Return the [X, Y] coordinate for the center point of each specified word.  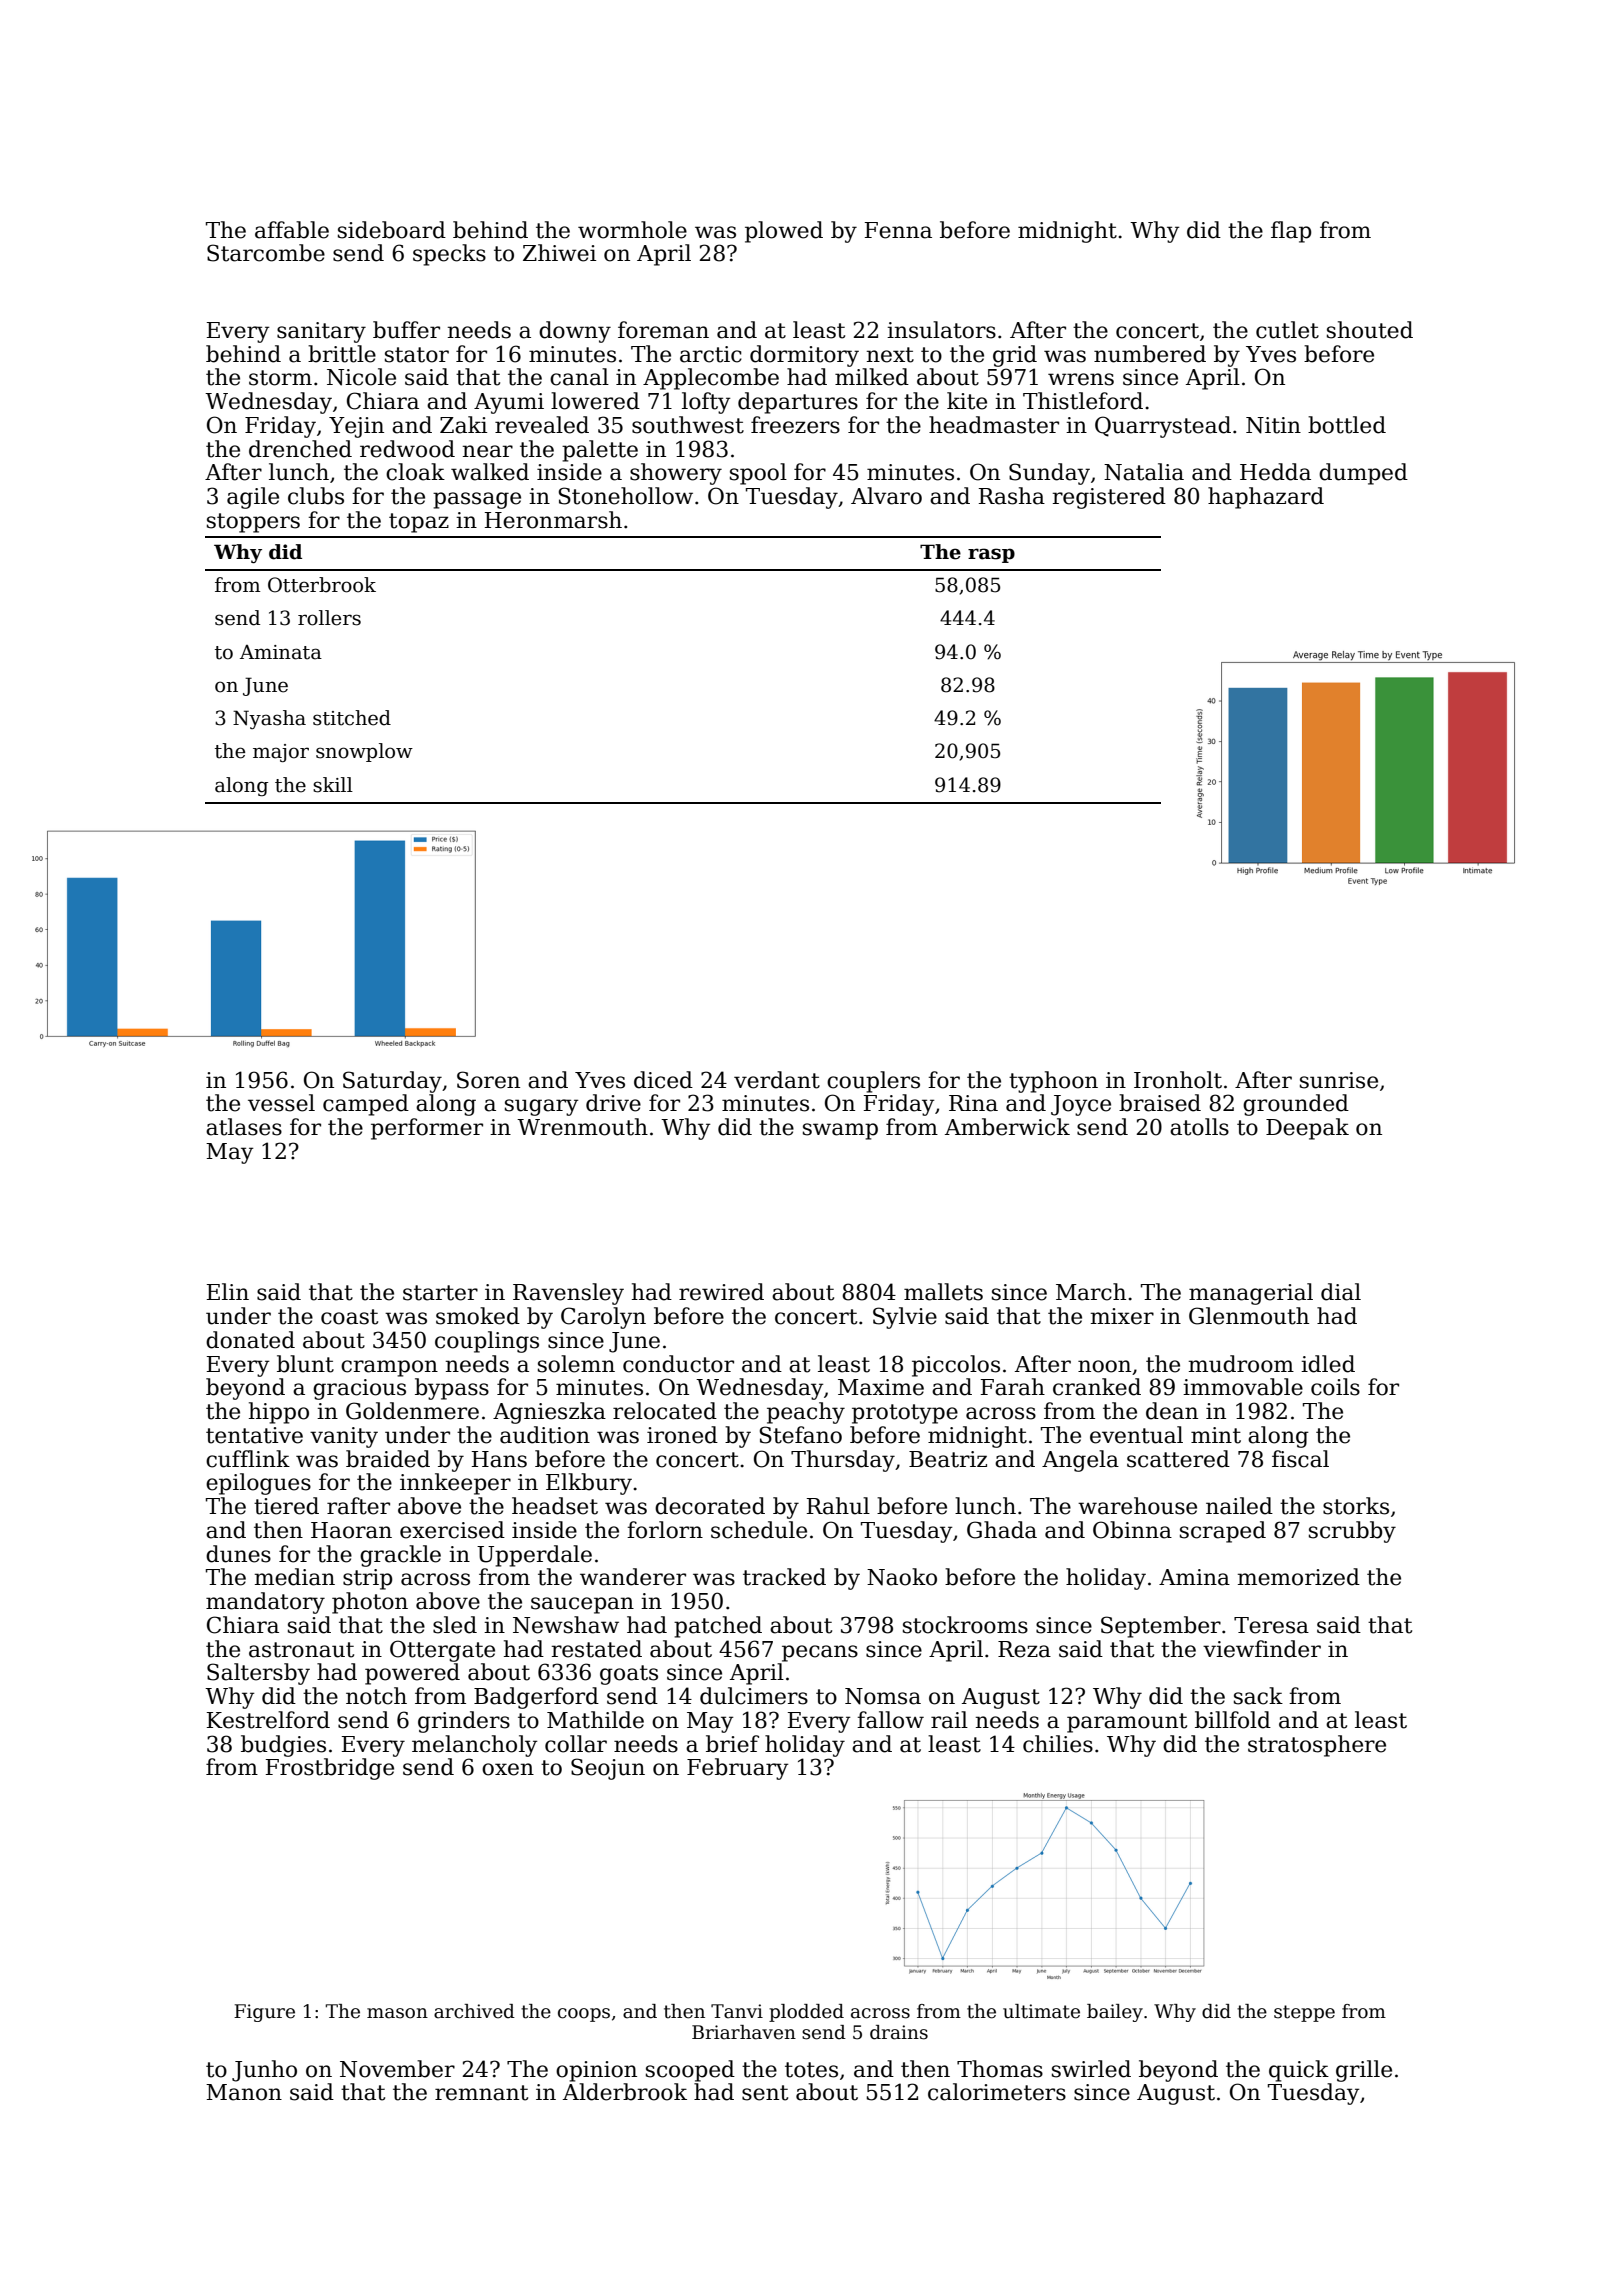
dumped [1363, 474]
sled [455, 1625]
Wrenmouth [582, 1127]
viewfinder [1262, 1649]
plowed [784, 232]
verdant [777, 1080]
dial [1341, 1292]
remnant [481, 2093]
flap [1291, 232]
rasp [991, 555]
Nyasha [269, 719]
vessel [281, 1103]
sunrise [1339, 1080]
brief [732, 1744]
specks [449, 255]
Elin [228, 1291]
